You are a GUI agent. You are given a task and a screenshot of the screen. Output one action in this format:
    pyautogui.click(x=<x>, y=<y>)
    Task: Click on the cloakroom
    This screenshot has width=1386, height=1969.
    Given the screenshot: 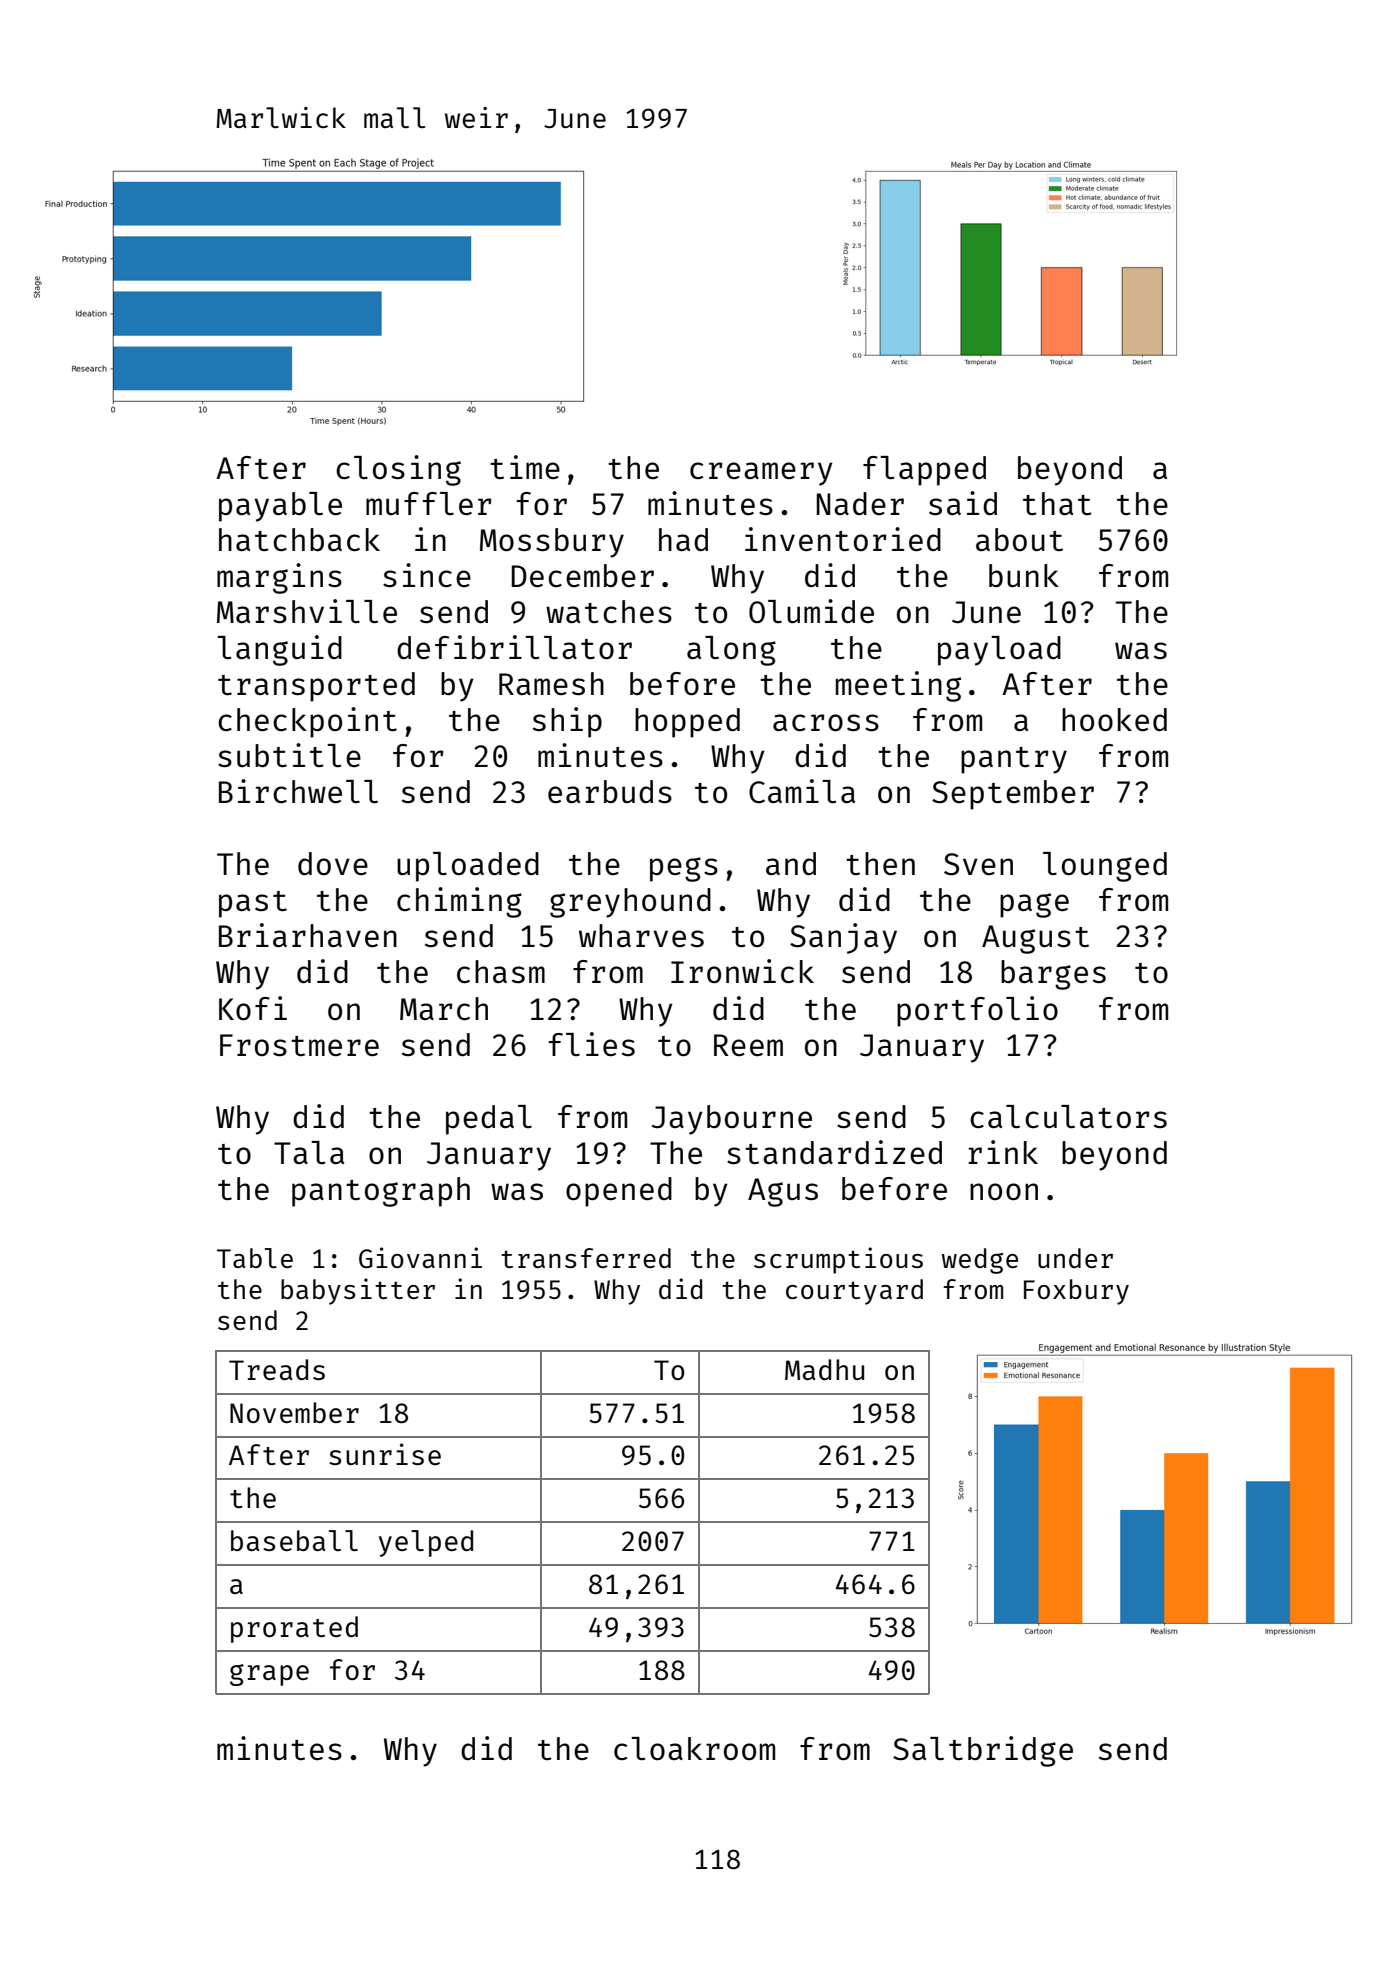 What is the action you would take?
    pyautogui.click(x=694, y=1749)
